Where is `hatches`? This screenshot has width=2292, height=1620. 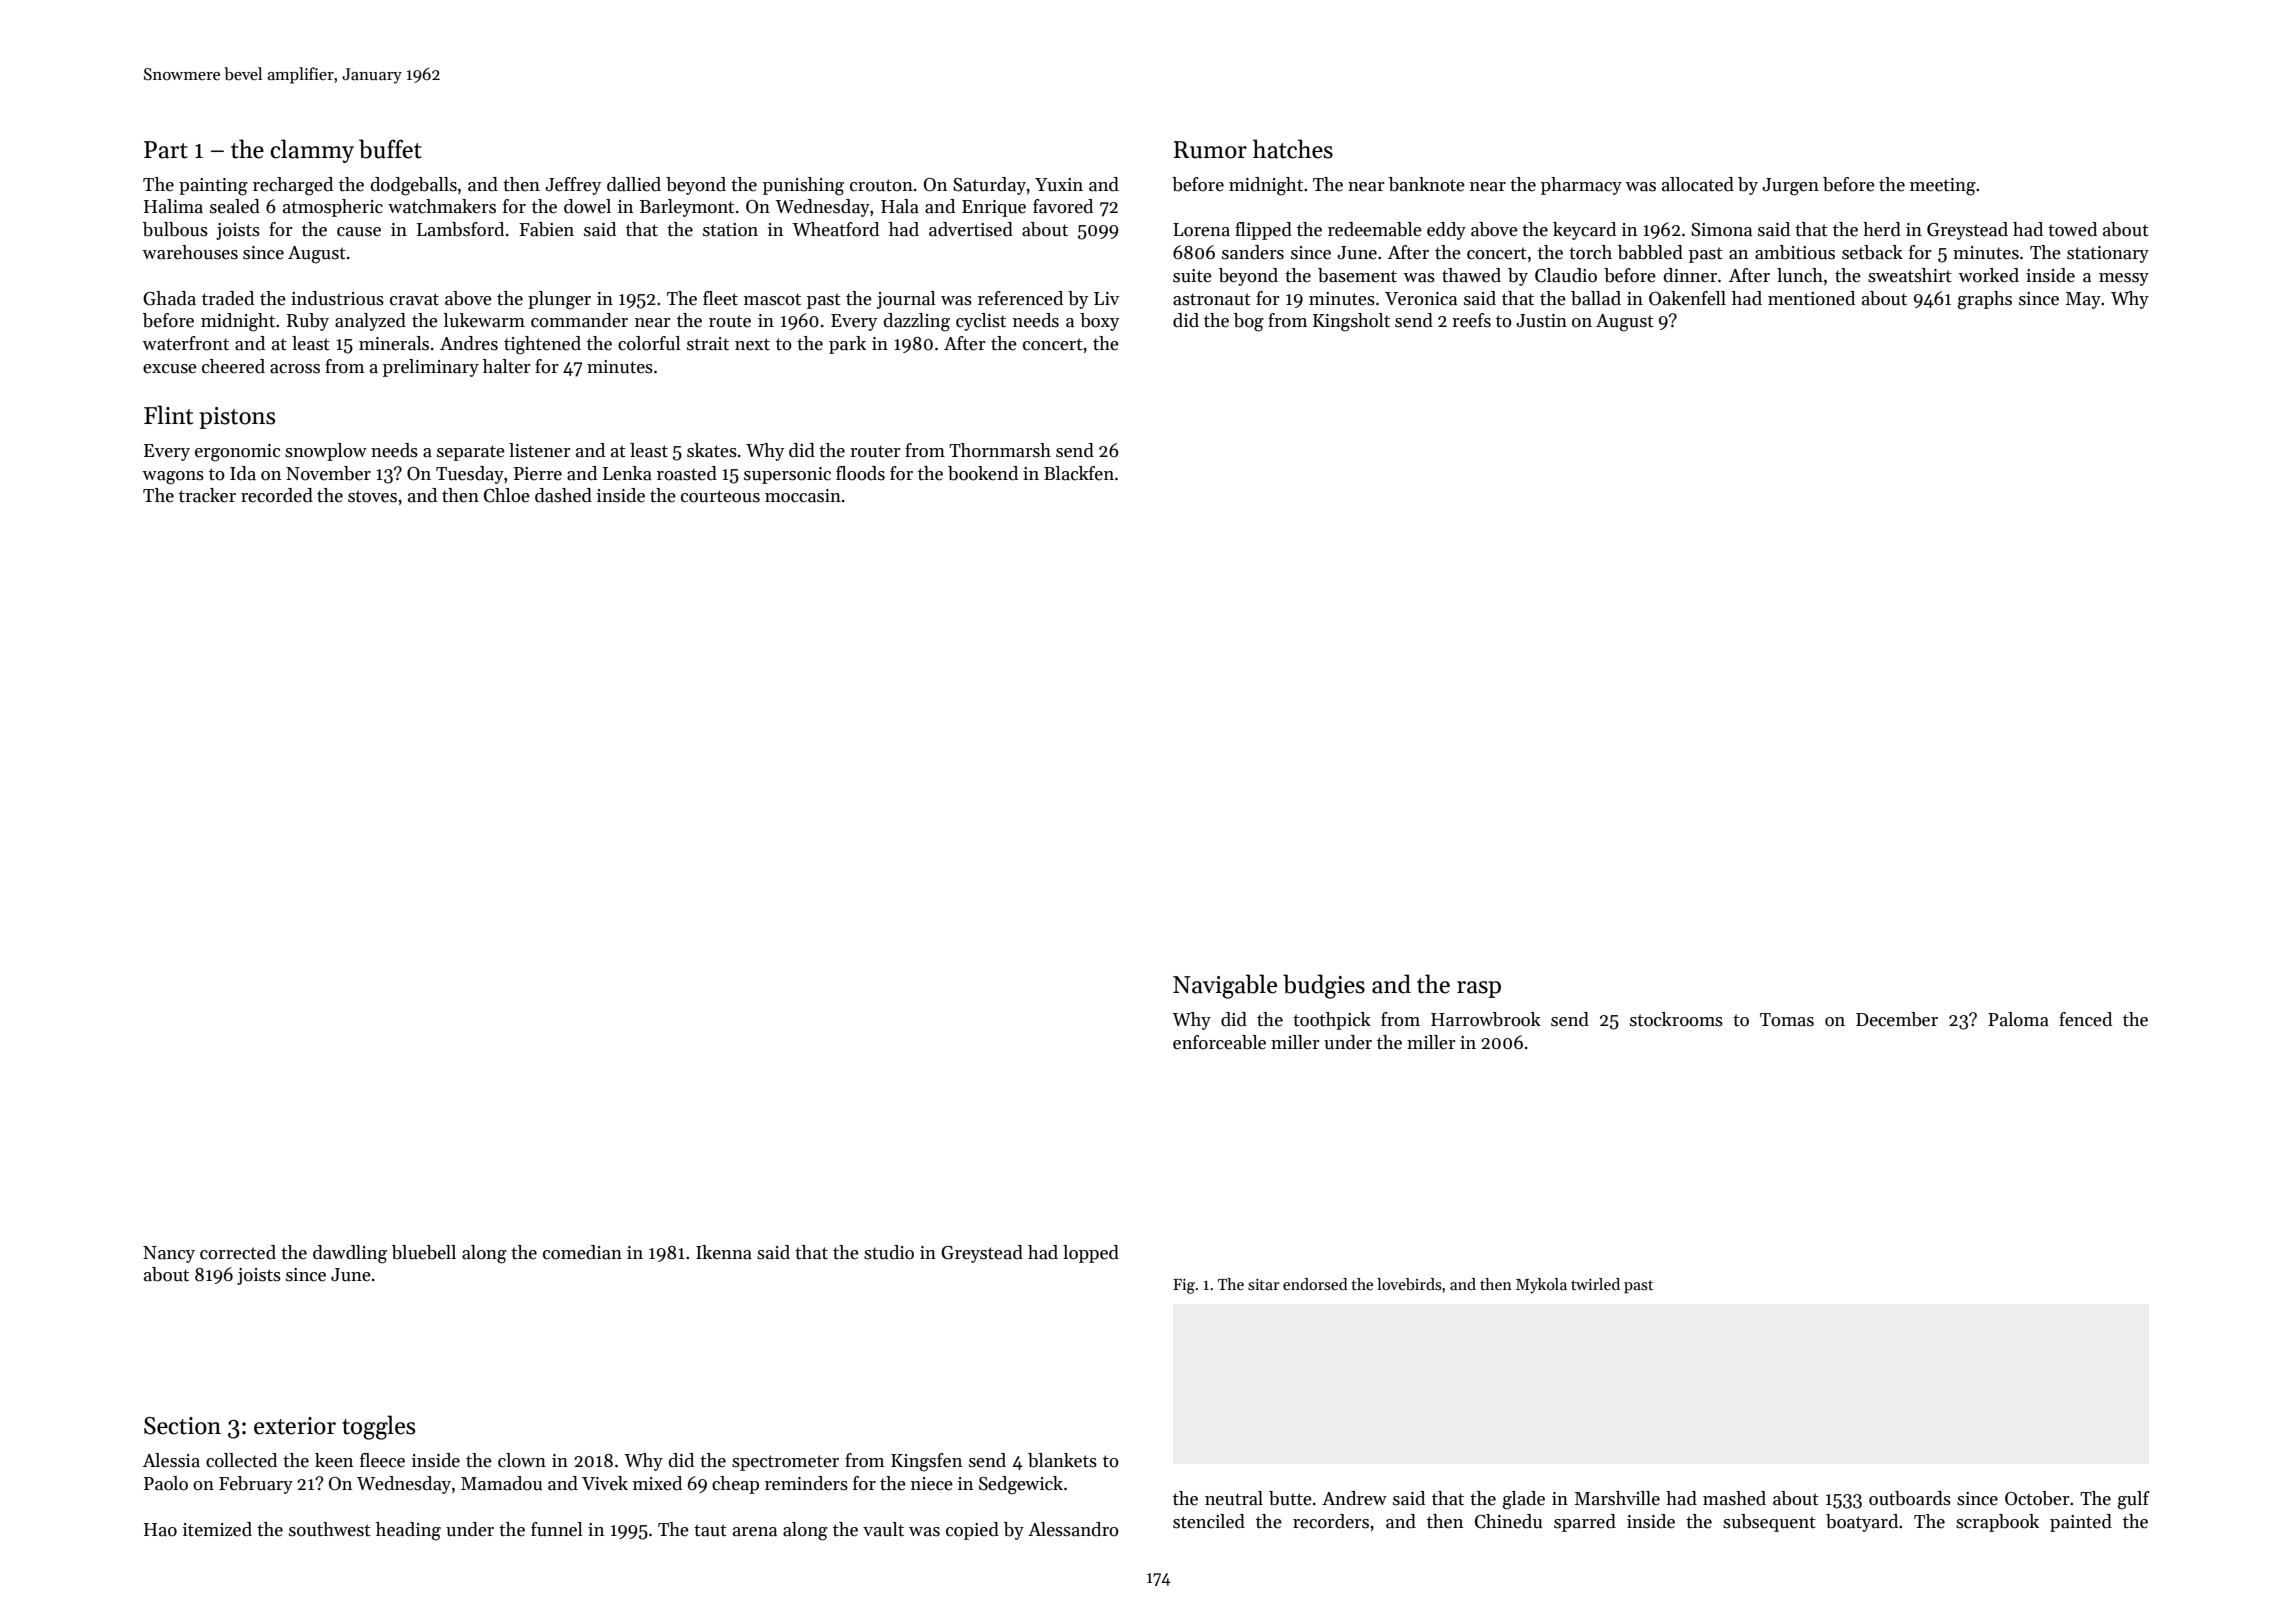
hatches is located at coordinates (1293, 149).
